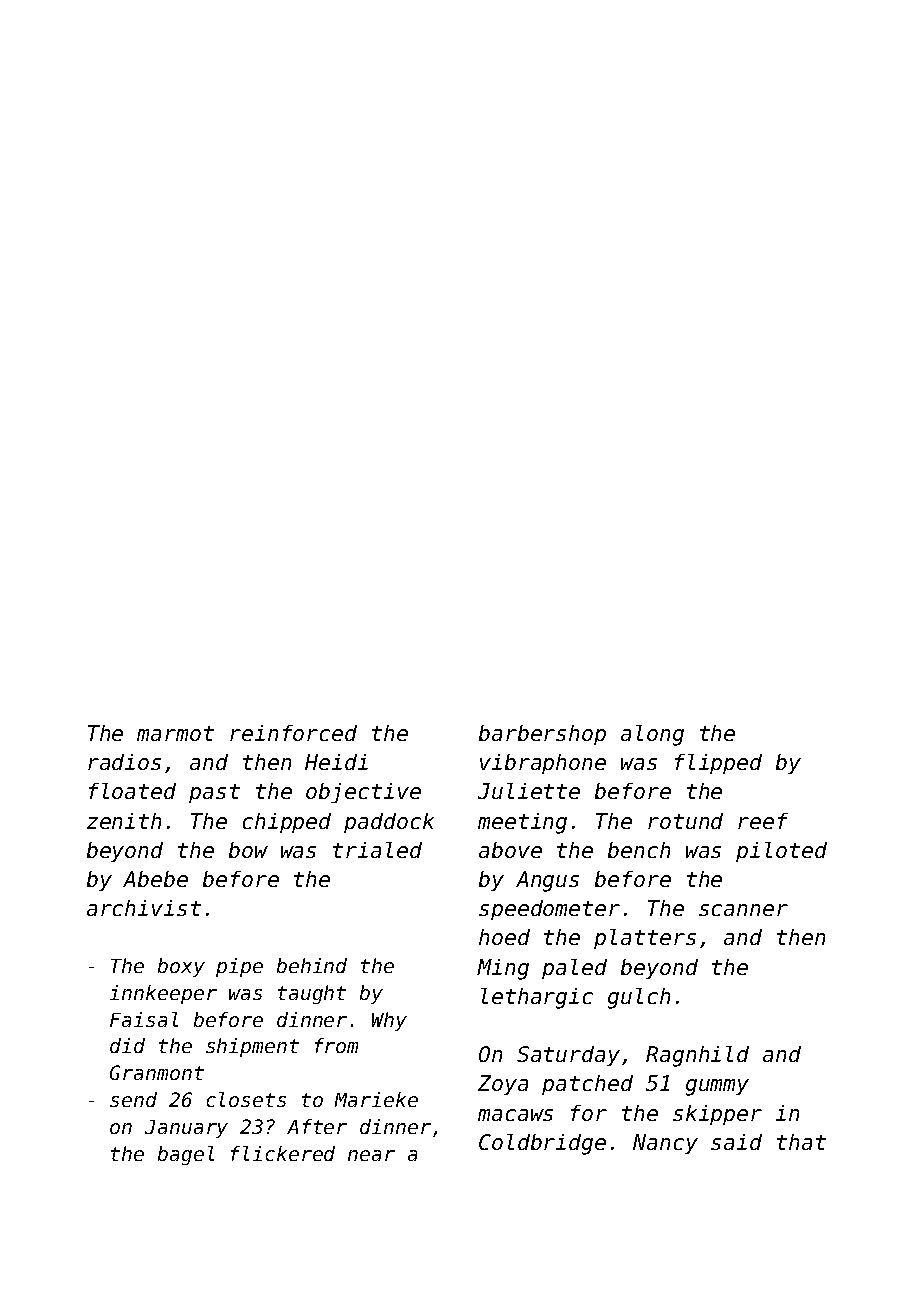  Describe the element at coordinates (717, 1087) in the document. I see `gummy` at that location.
